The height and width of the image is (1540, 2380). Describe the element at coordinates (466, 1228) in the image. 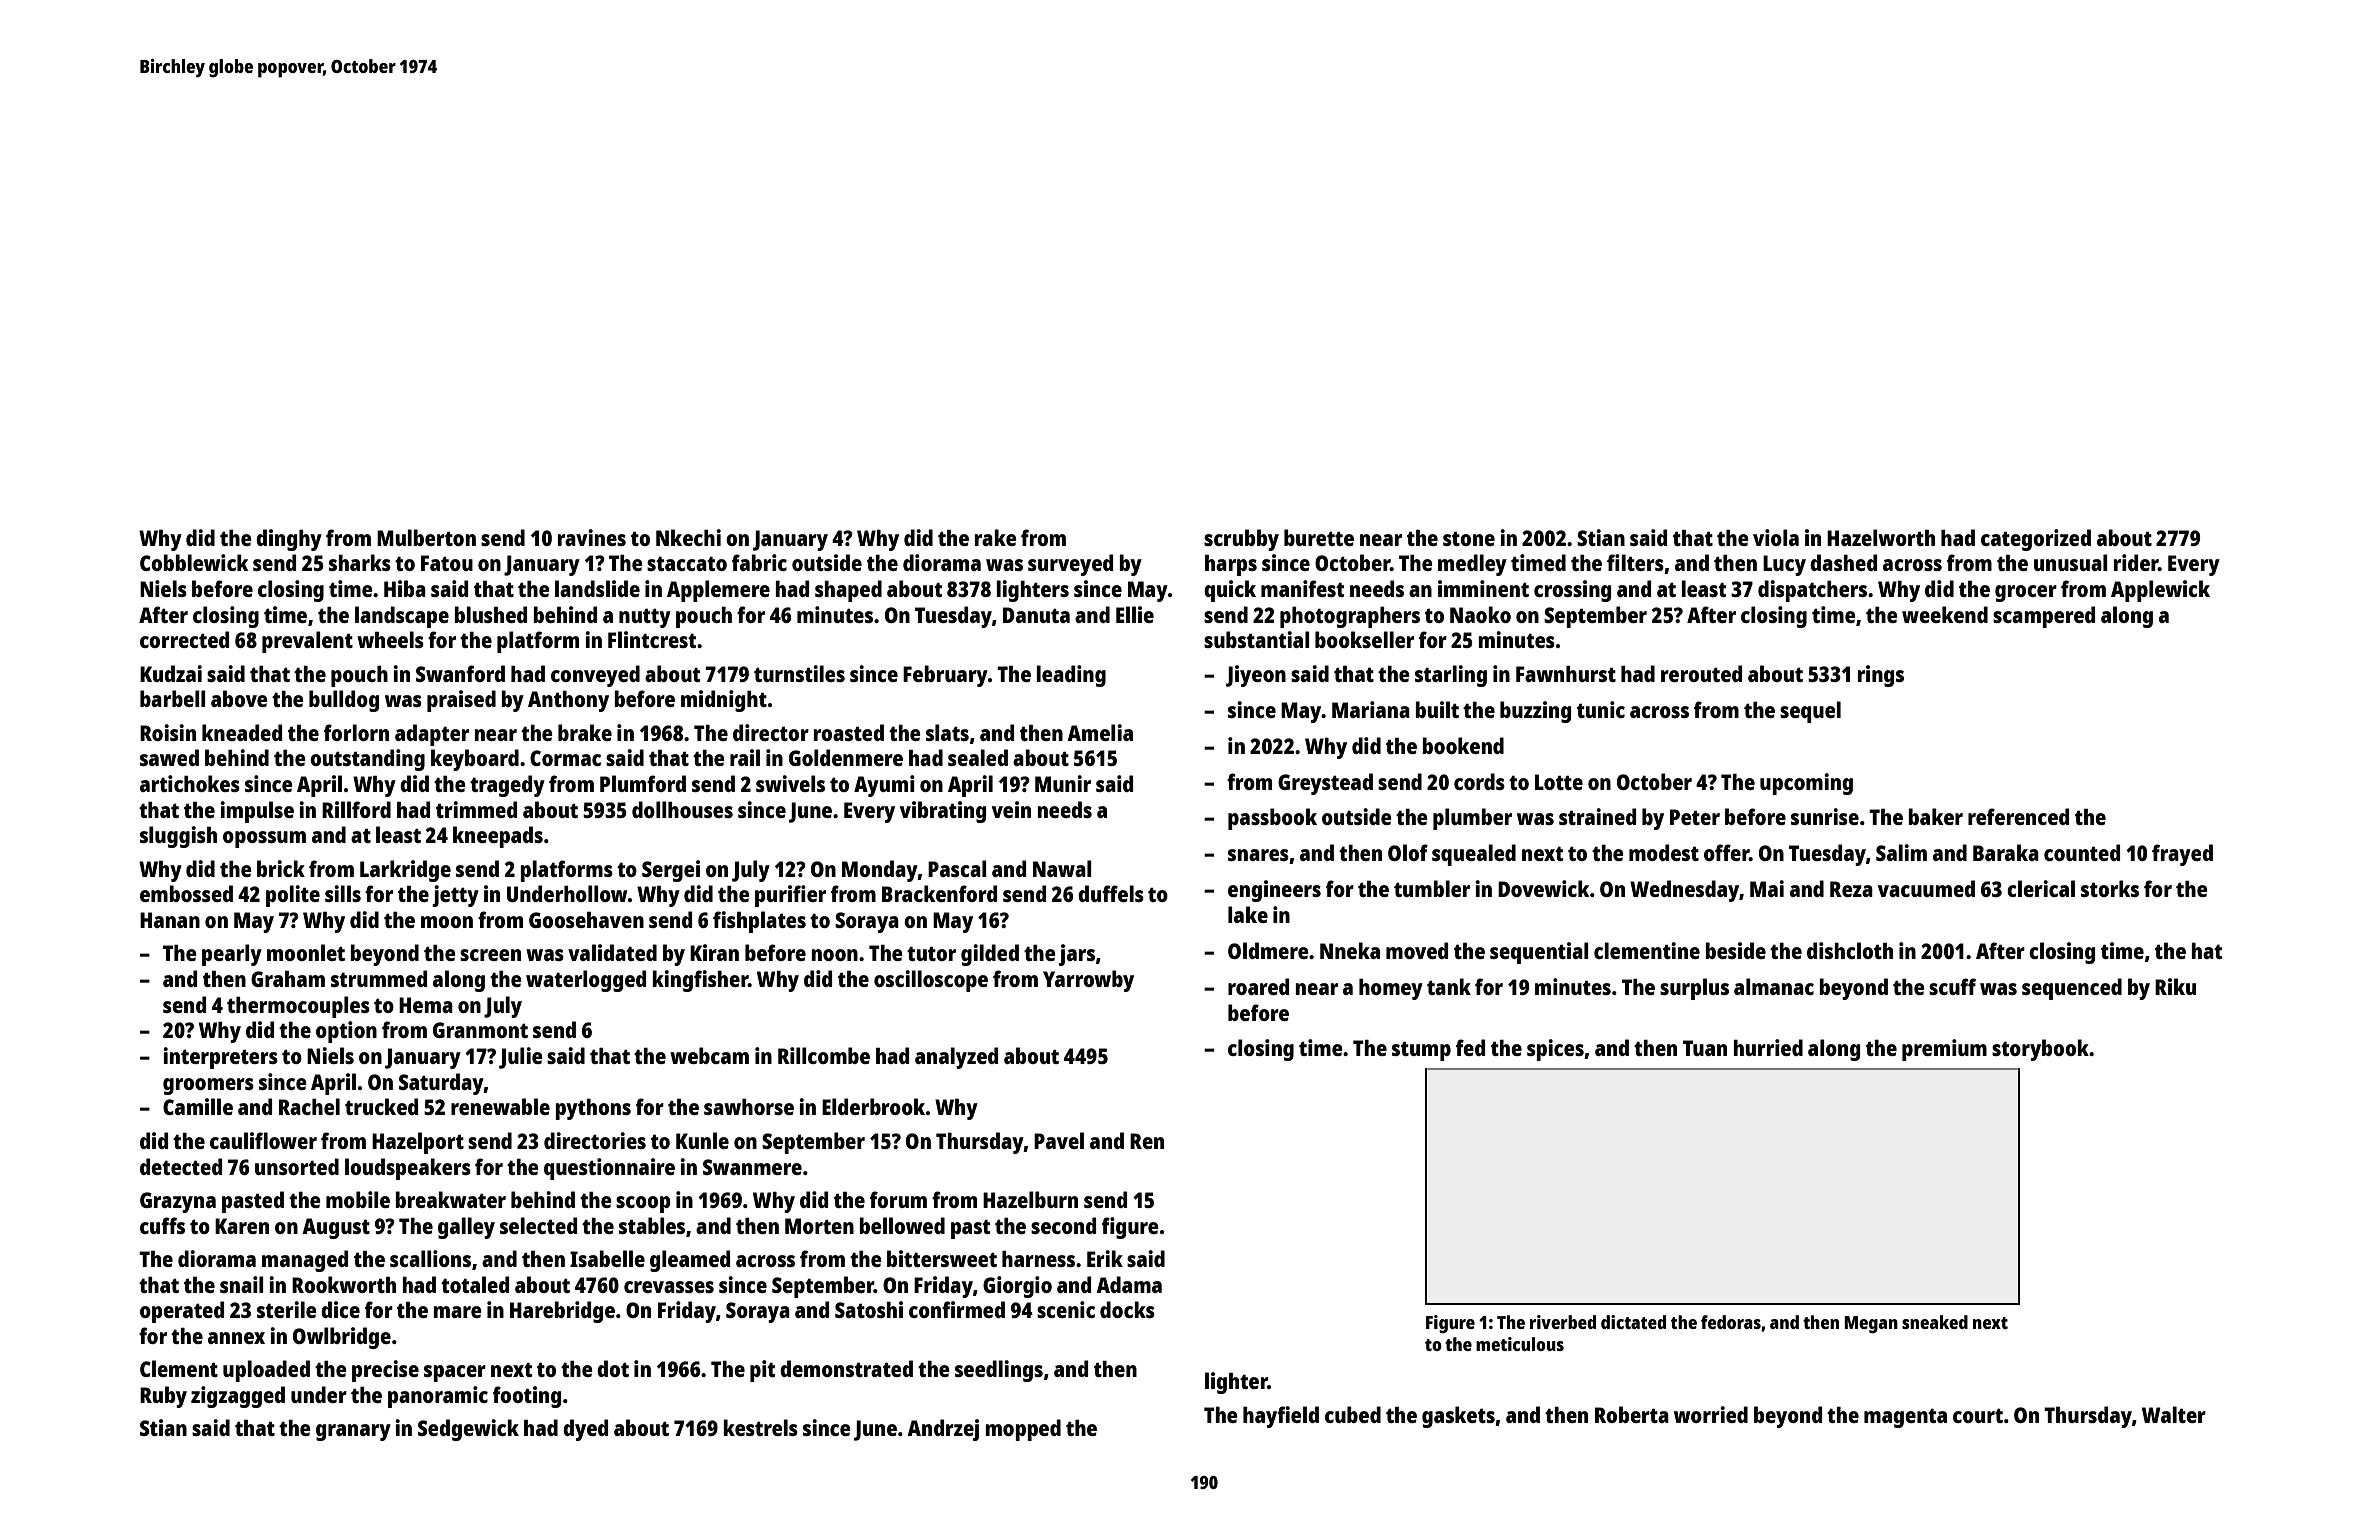

I see `galley` at that location.
